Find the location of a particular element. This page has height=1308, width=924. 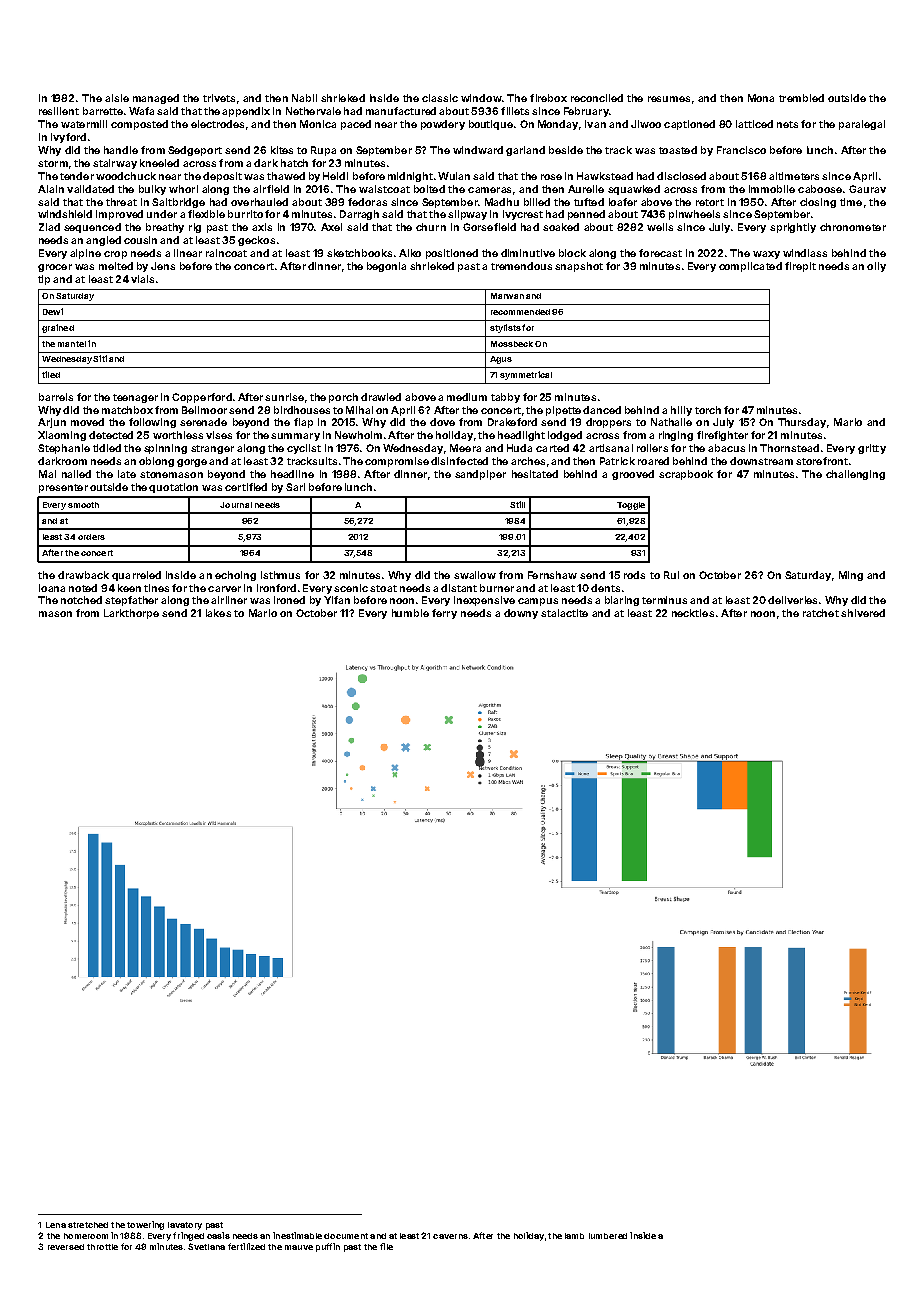

gritty is located at coordinates (872, 449).
